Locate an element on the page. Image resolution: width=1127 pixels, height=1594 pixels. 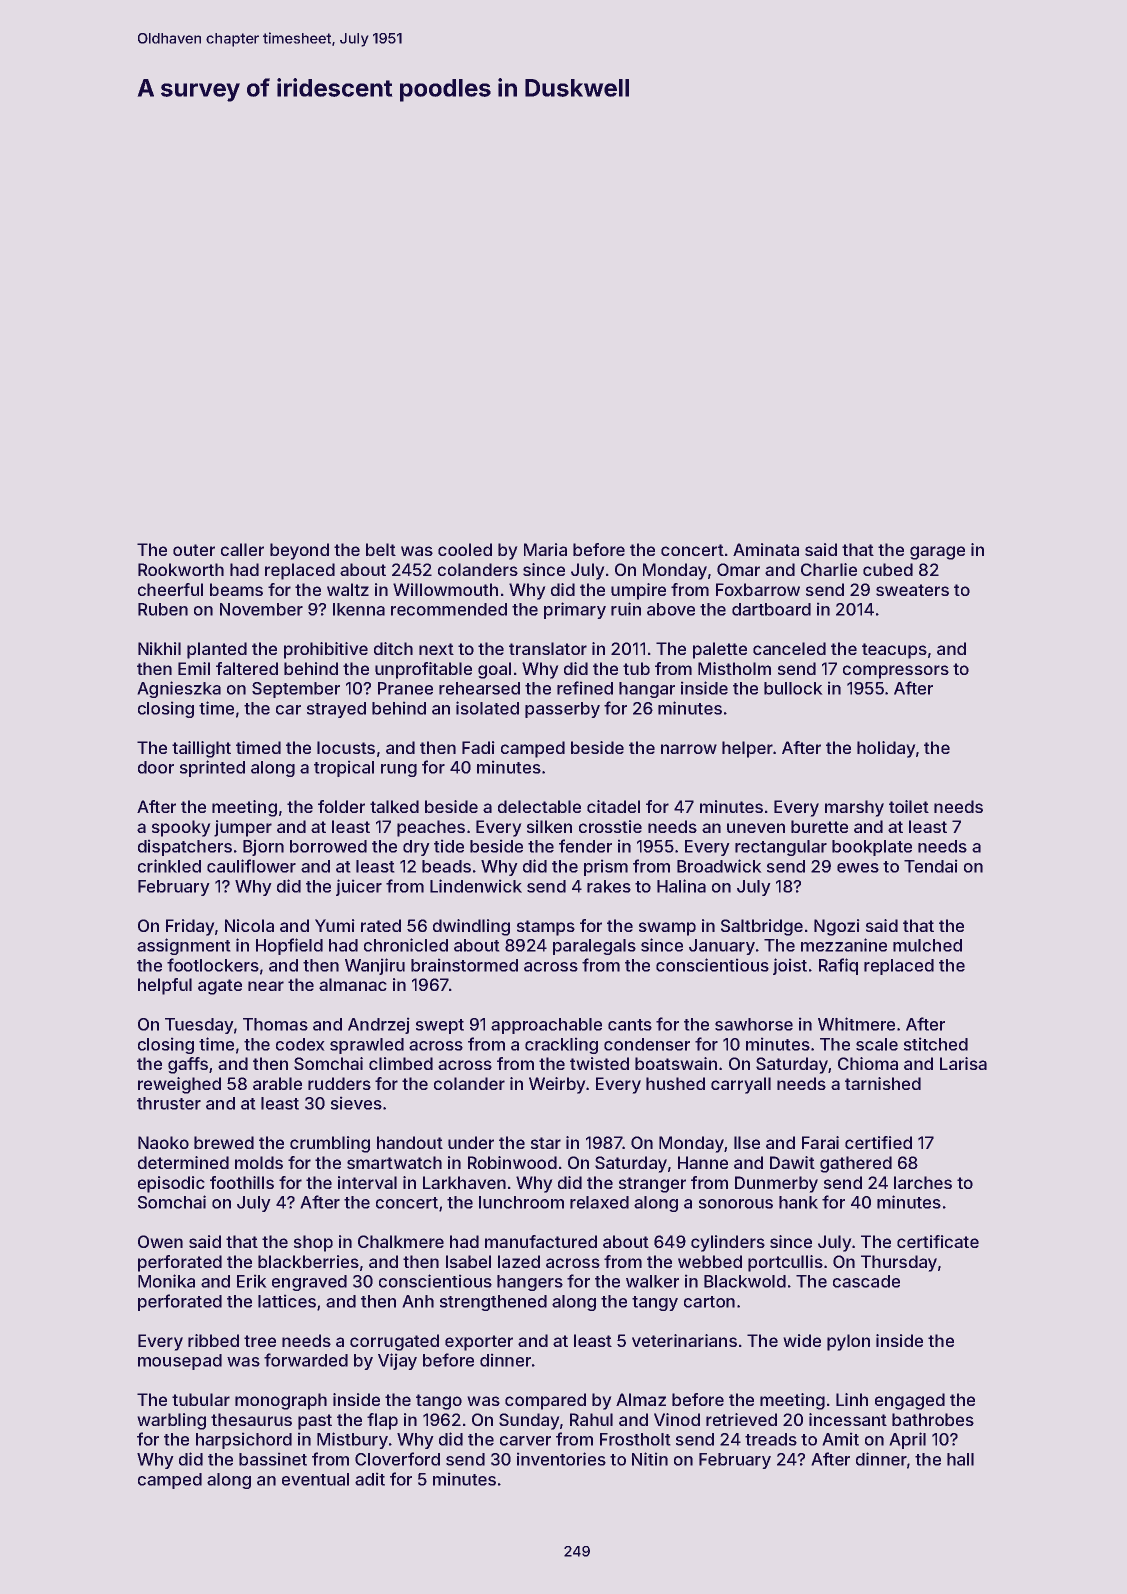
walker is located at coordinates (652, 1281).
